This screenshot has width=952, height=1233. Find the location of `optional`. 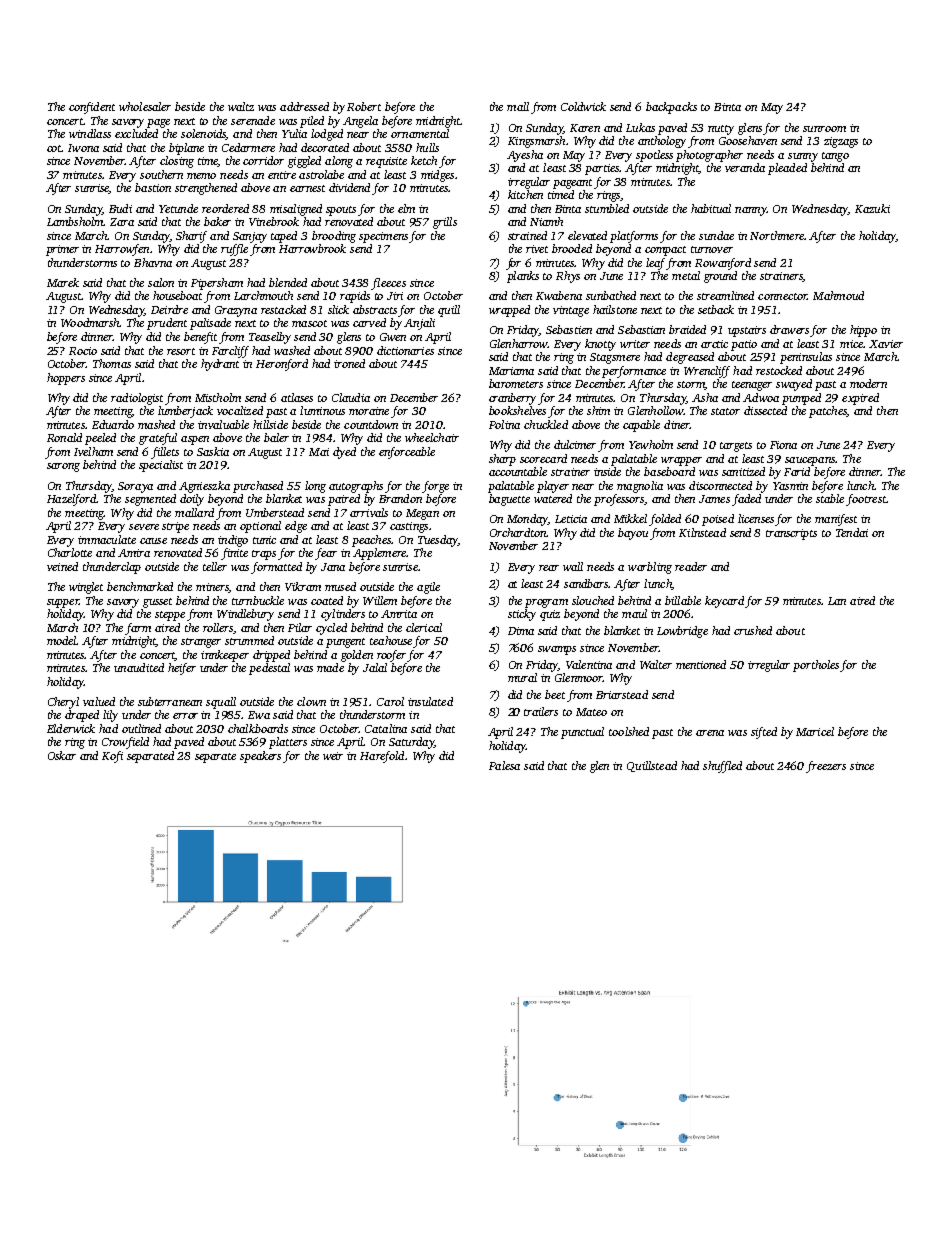

optional is located at coordinates (260, 527).
